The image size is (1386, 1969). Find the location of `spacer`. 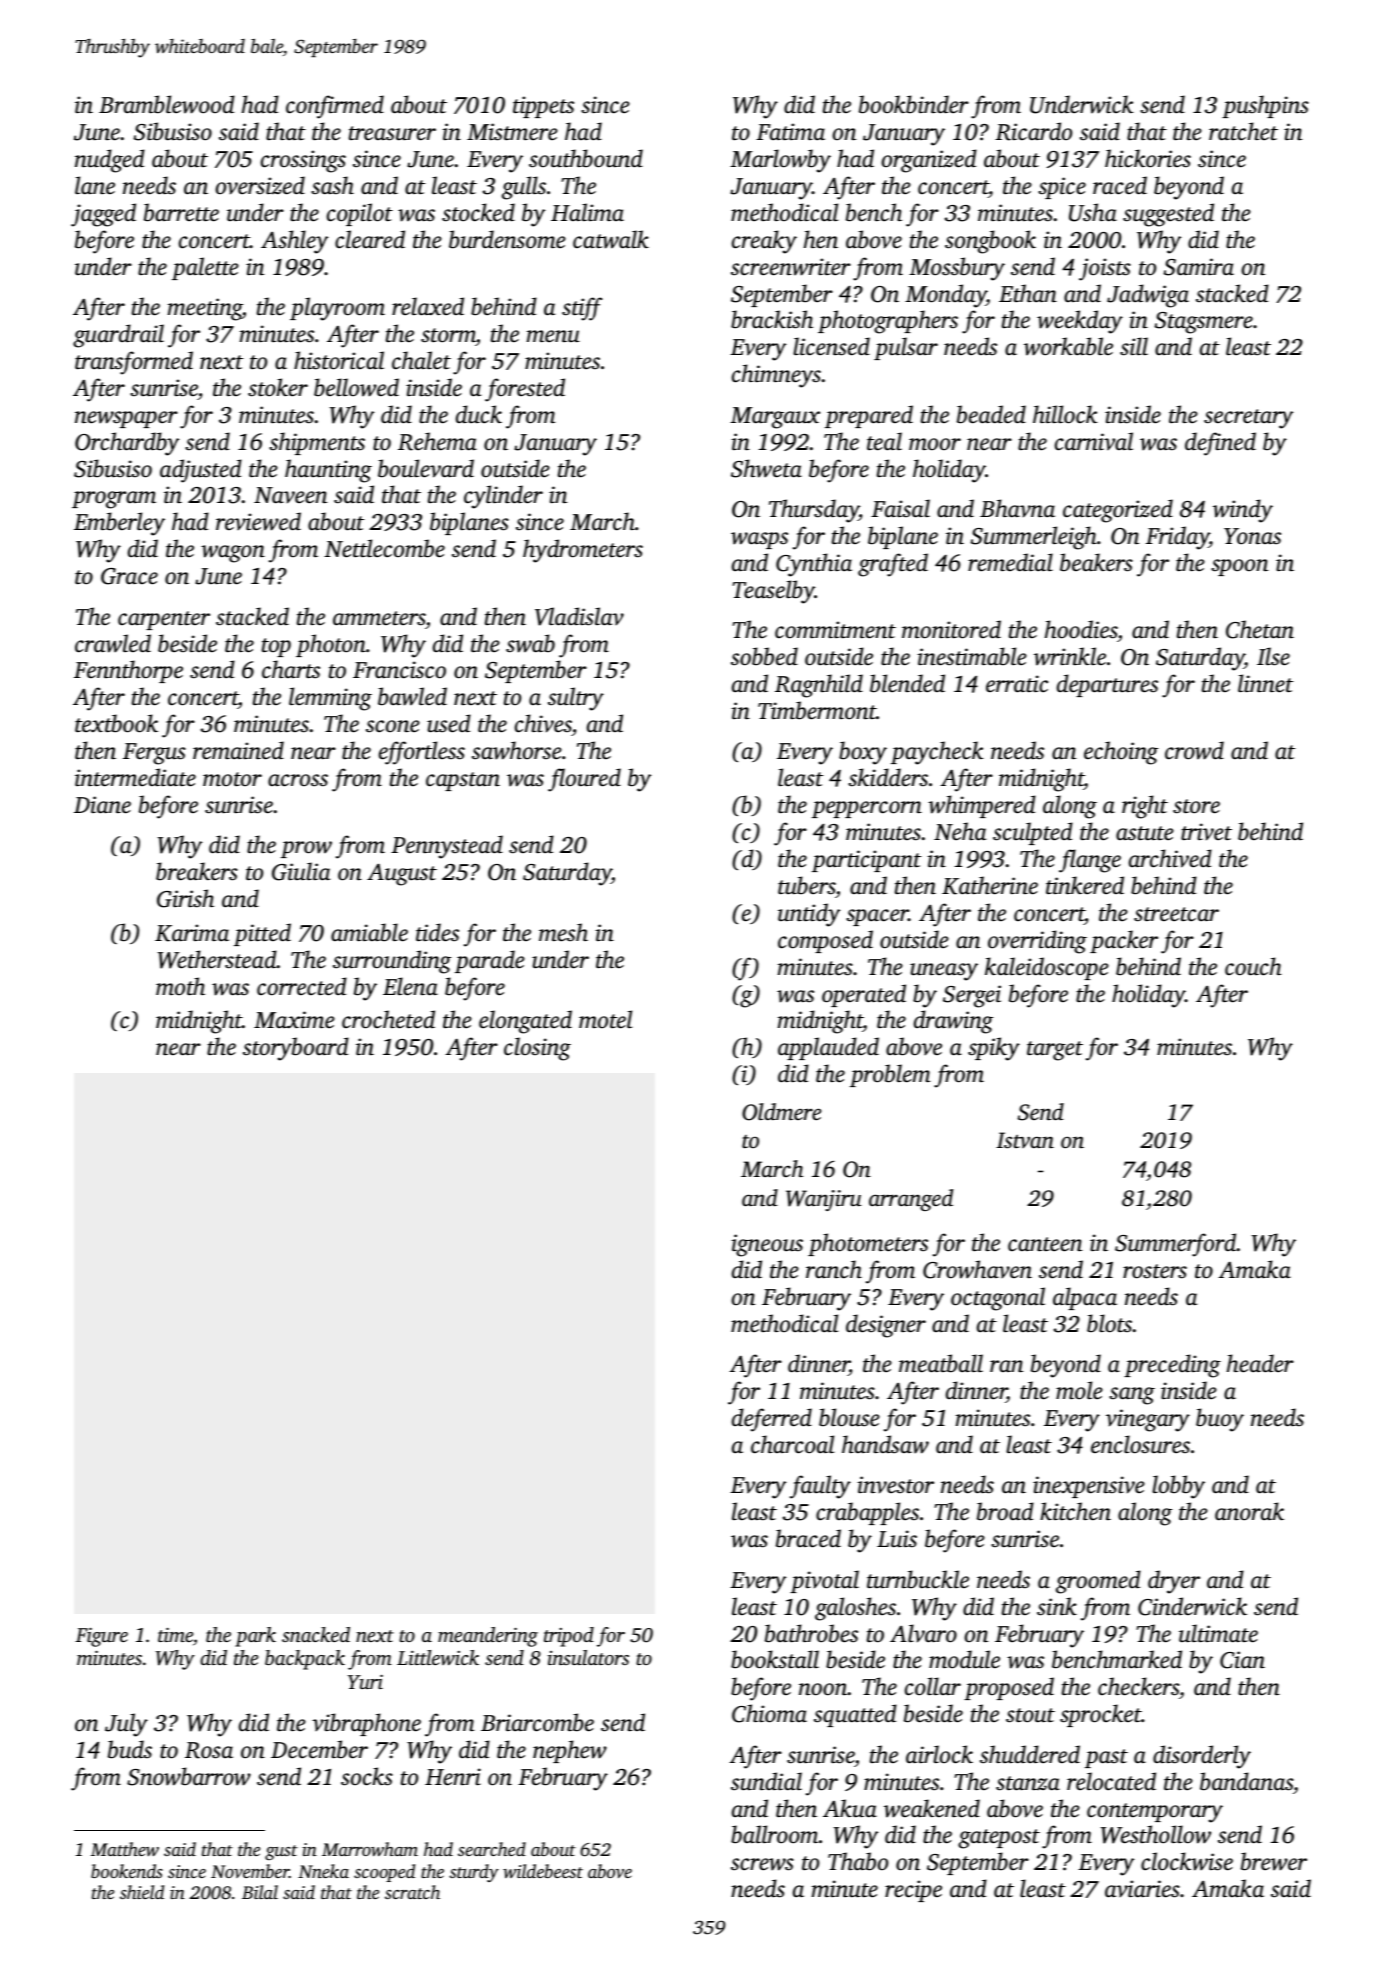

spacer is located at coordinates (877, 917).
